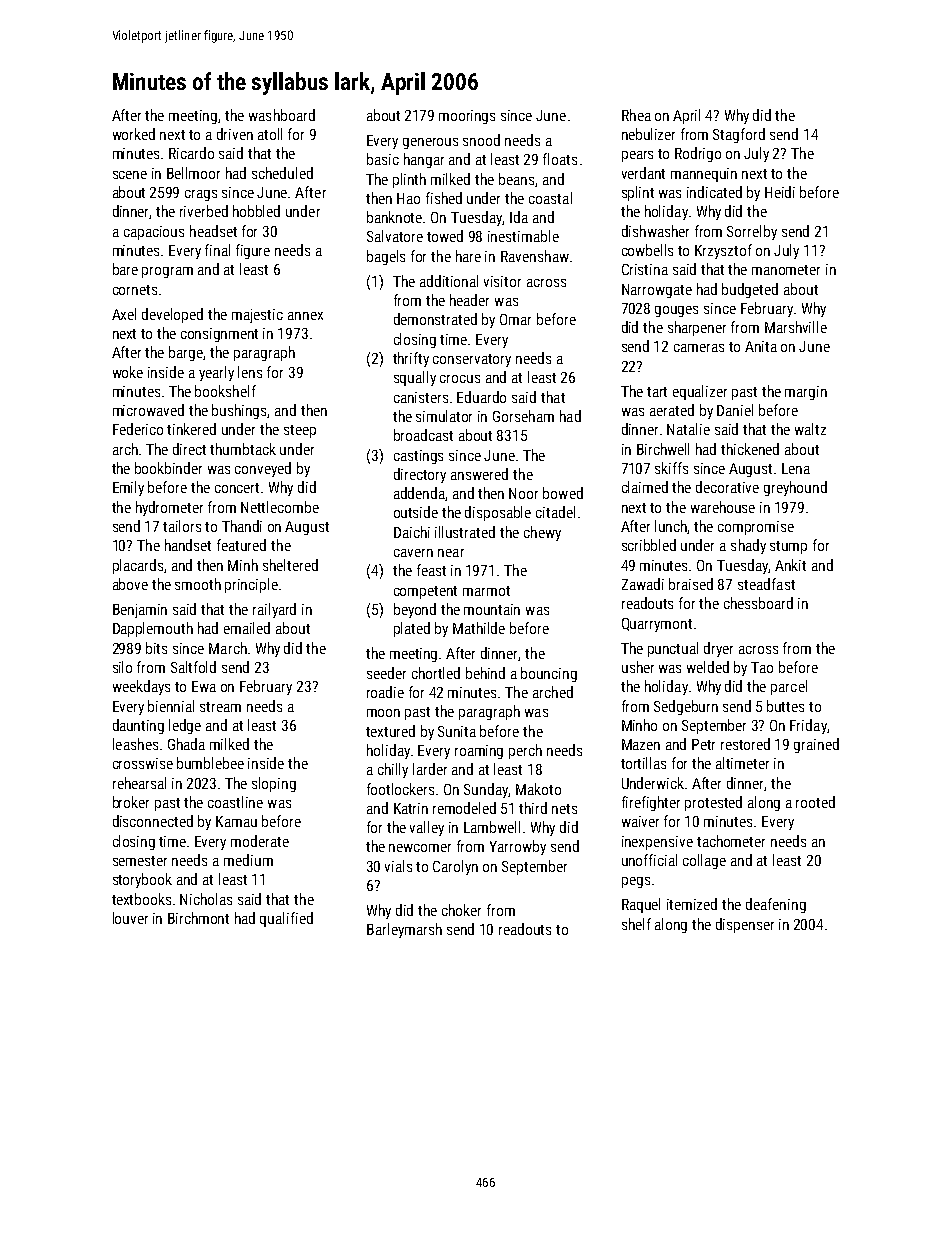  What do you see at coordinates (282, 115) in the page?
I see `washboard` at bounding box center [282, 115].
